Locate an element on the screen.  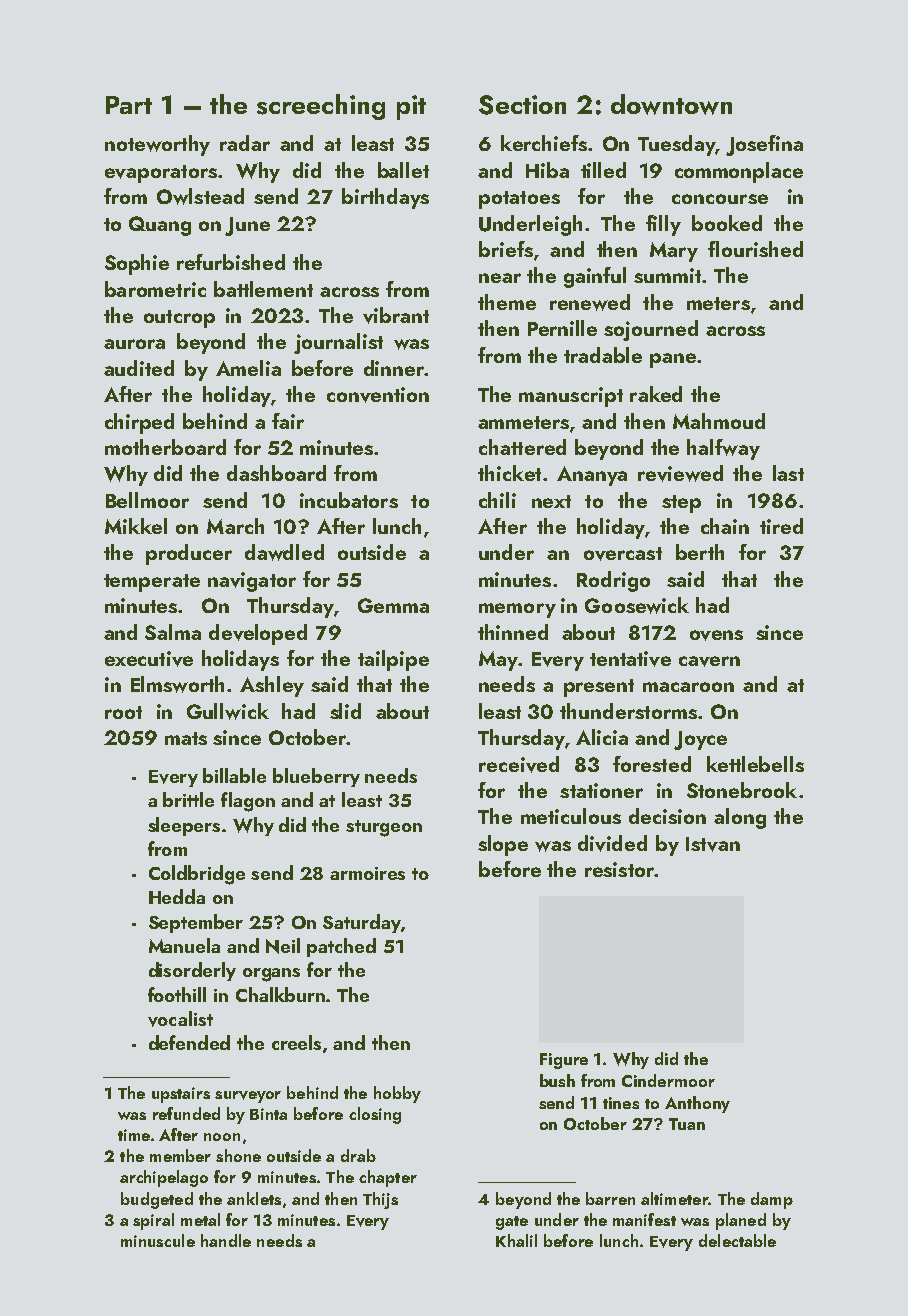
bush is located at coordinates (557, 1080).
